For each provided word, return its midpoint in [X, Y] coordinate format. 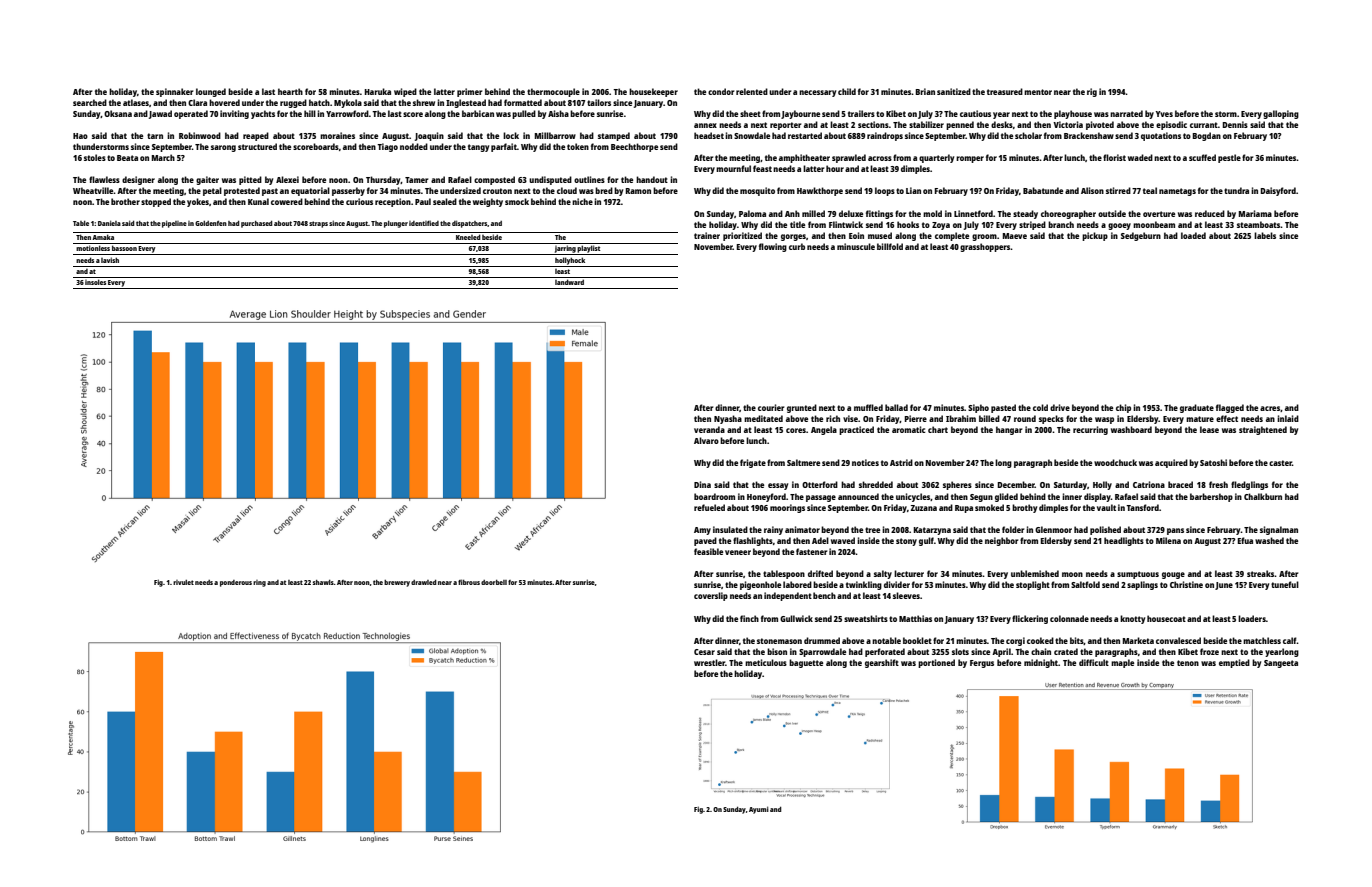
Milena [1168, 540]
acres [1270, 408]
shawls [323, 582]
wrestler [709, 662]
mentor [1038, 92]
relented [752, 91]
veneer [738, 552]
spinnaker [174, 92]
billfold [890, 246]
